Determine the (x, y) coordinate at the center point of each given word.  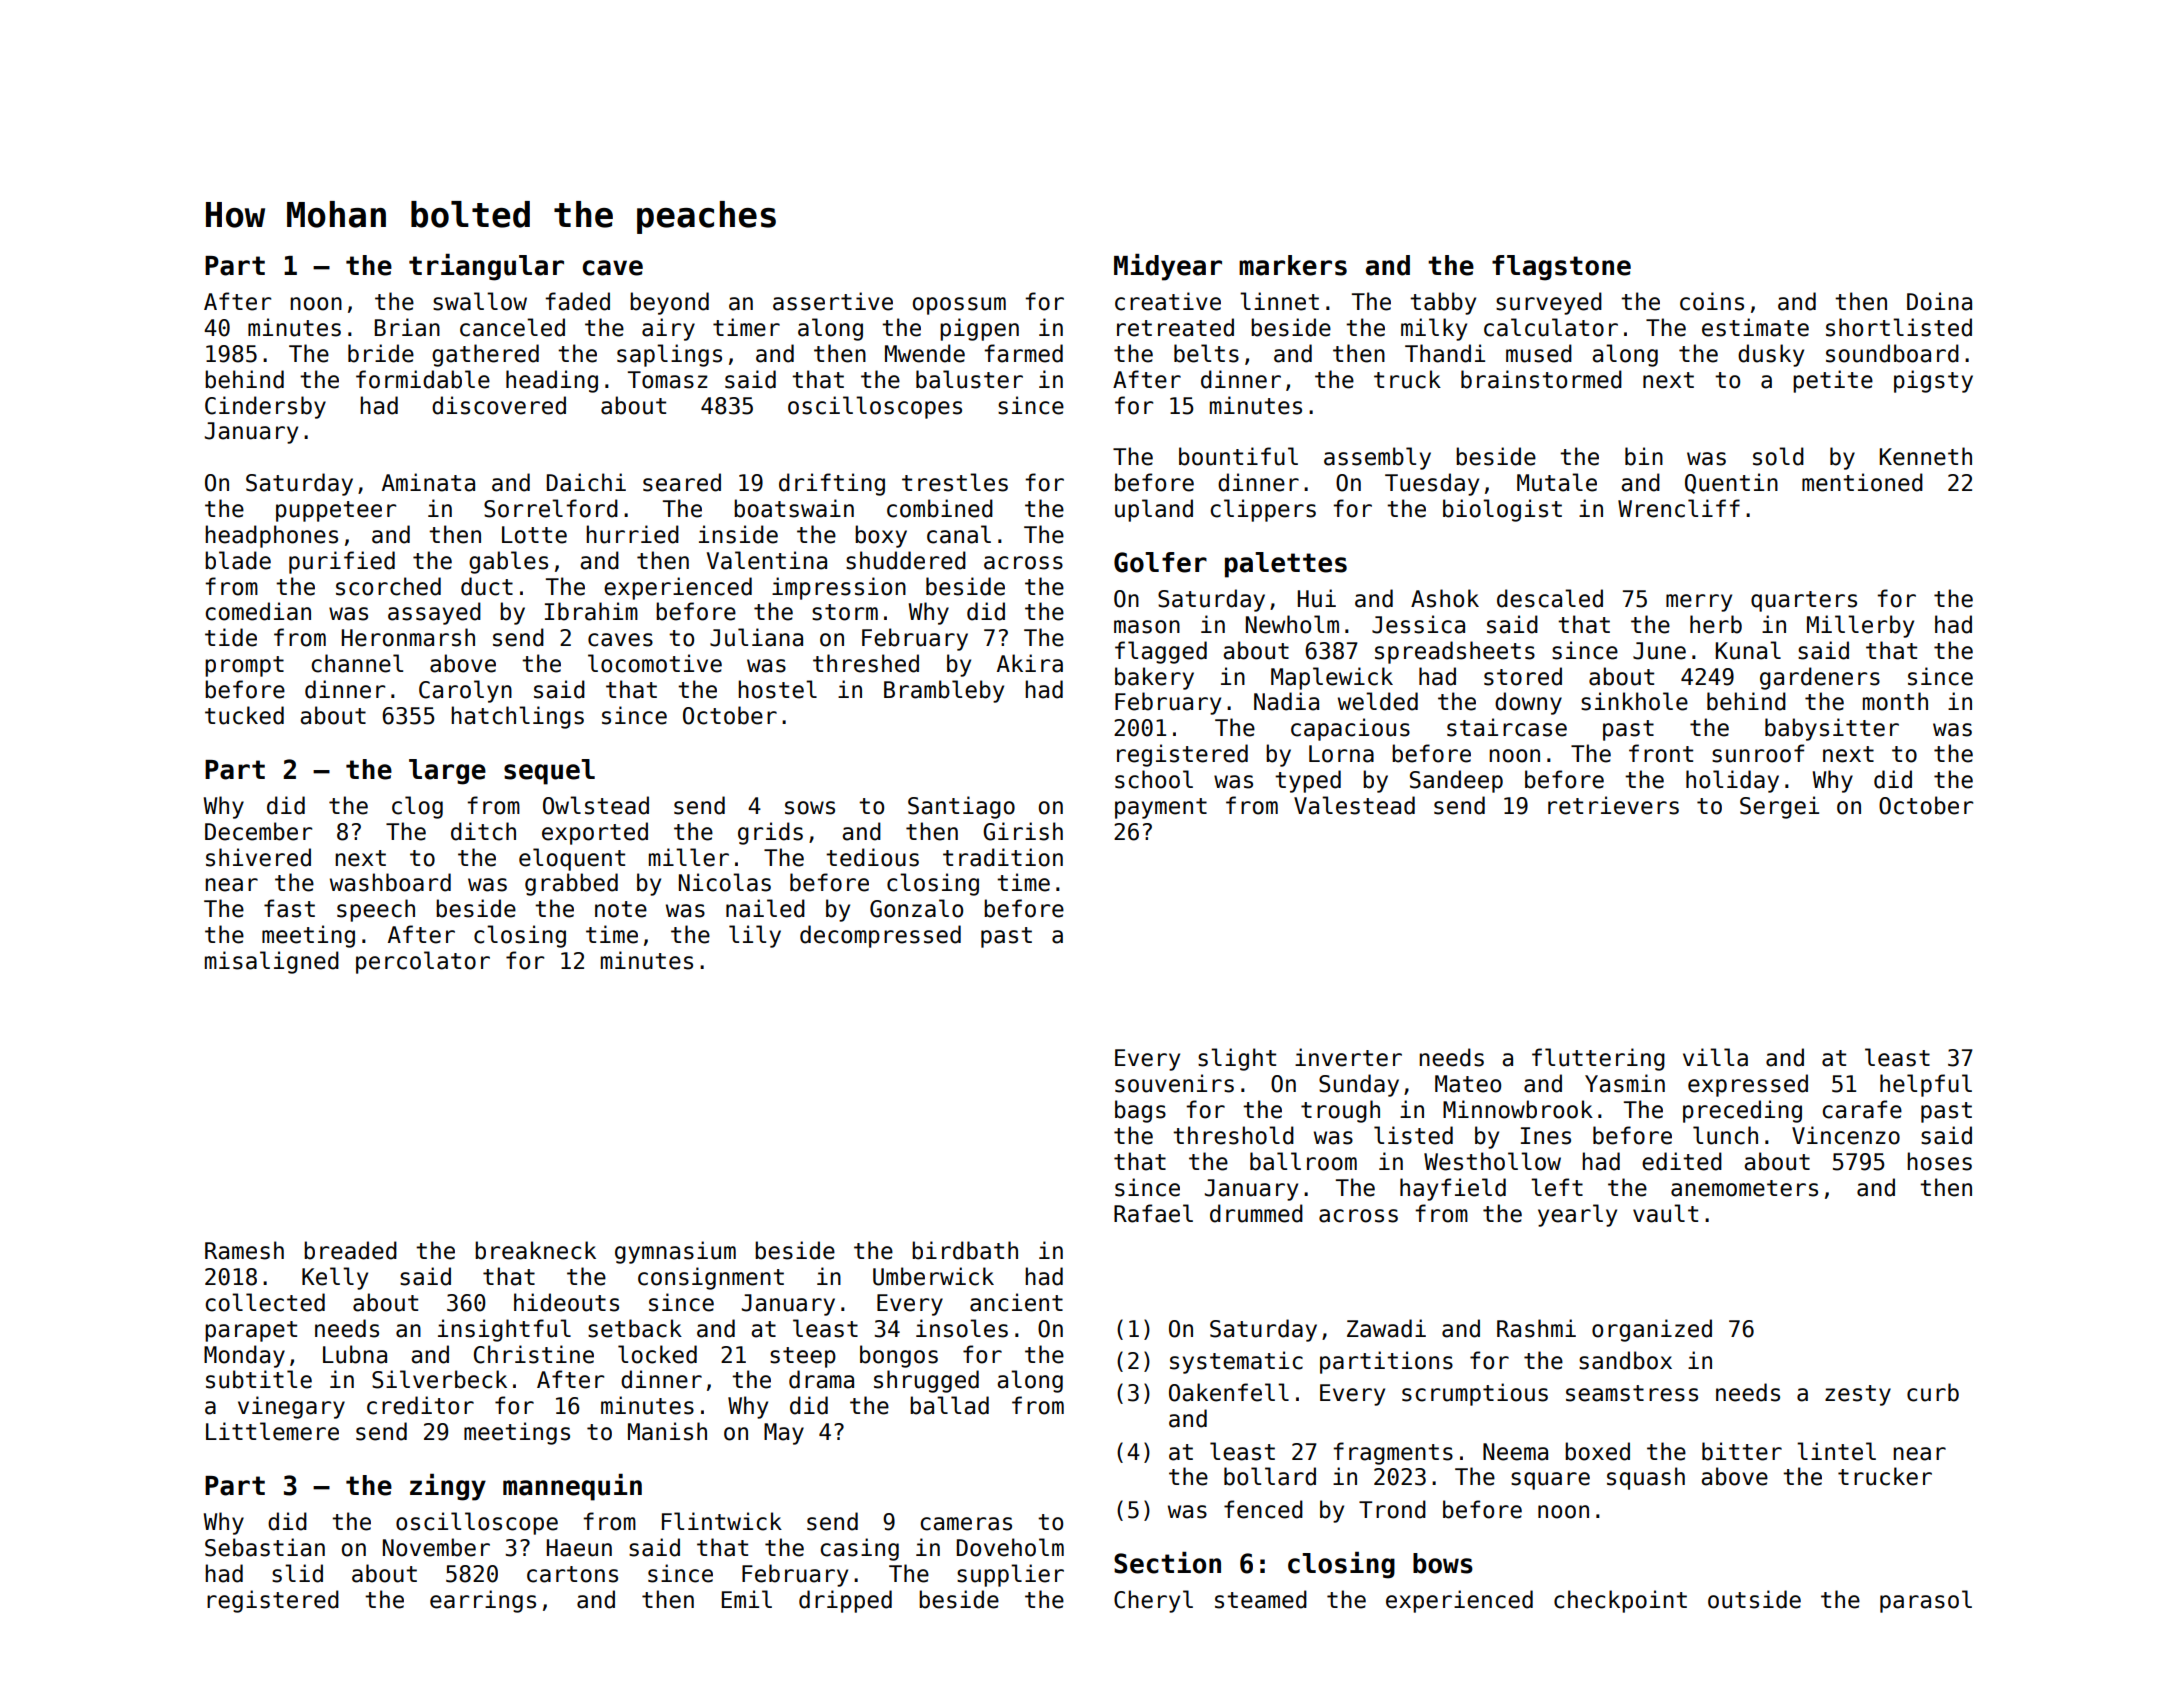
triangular (486, 267)
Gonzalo (916, 908)
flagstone (1561, 268)
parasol (1926, 1601)
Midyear (1168, 267)
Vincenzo (1846, 1135)
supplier (1010, 1575)
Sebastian (265, 1547)
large (447, 772)
